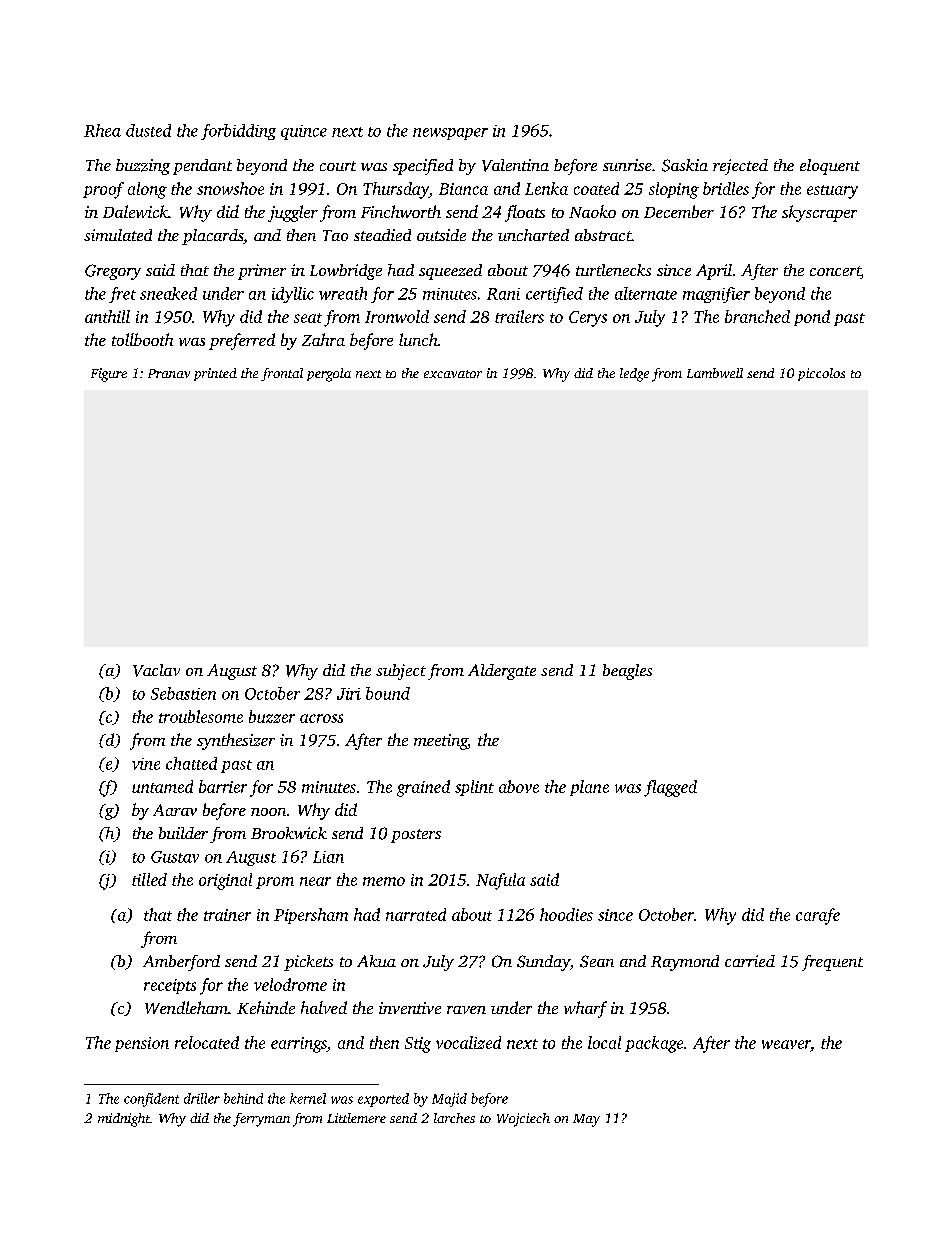 The width and height of the screenshot is (952, 1233). I want to click on Vaclav, so click(156, 670).
